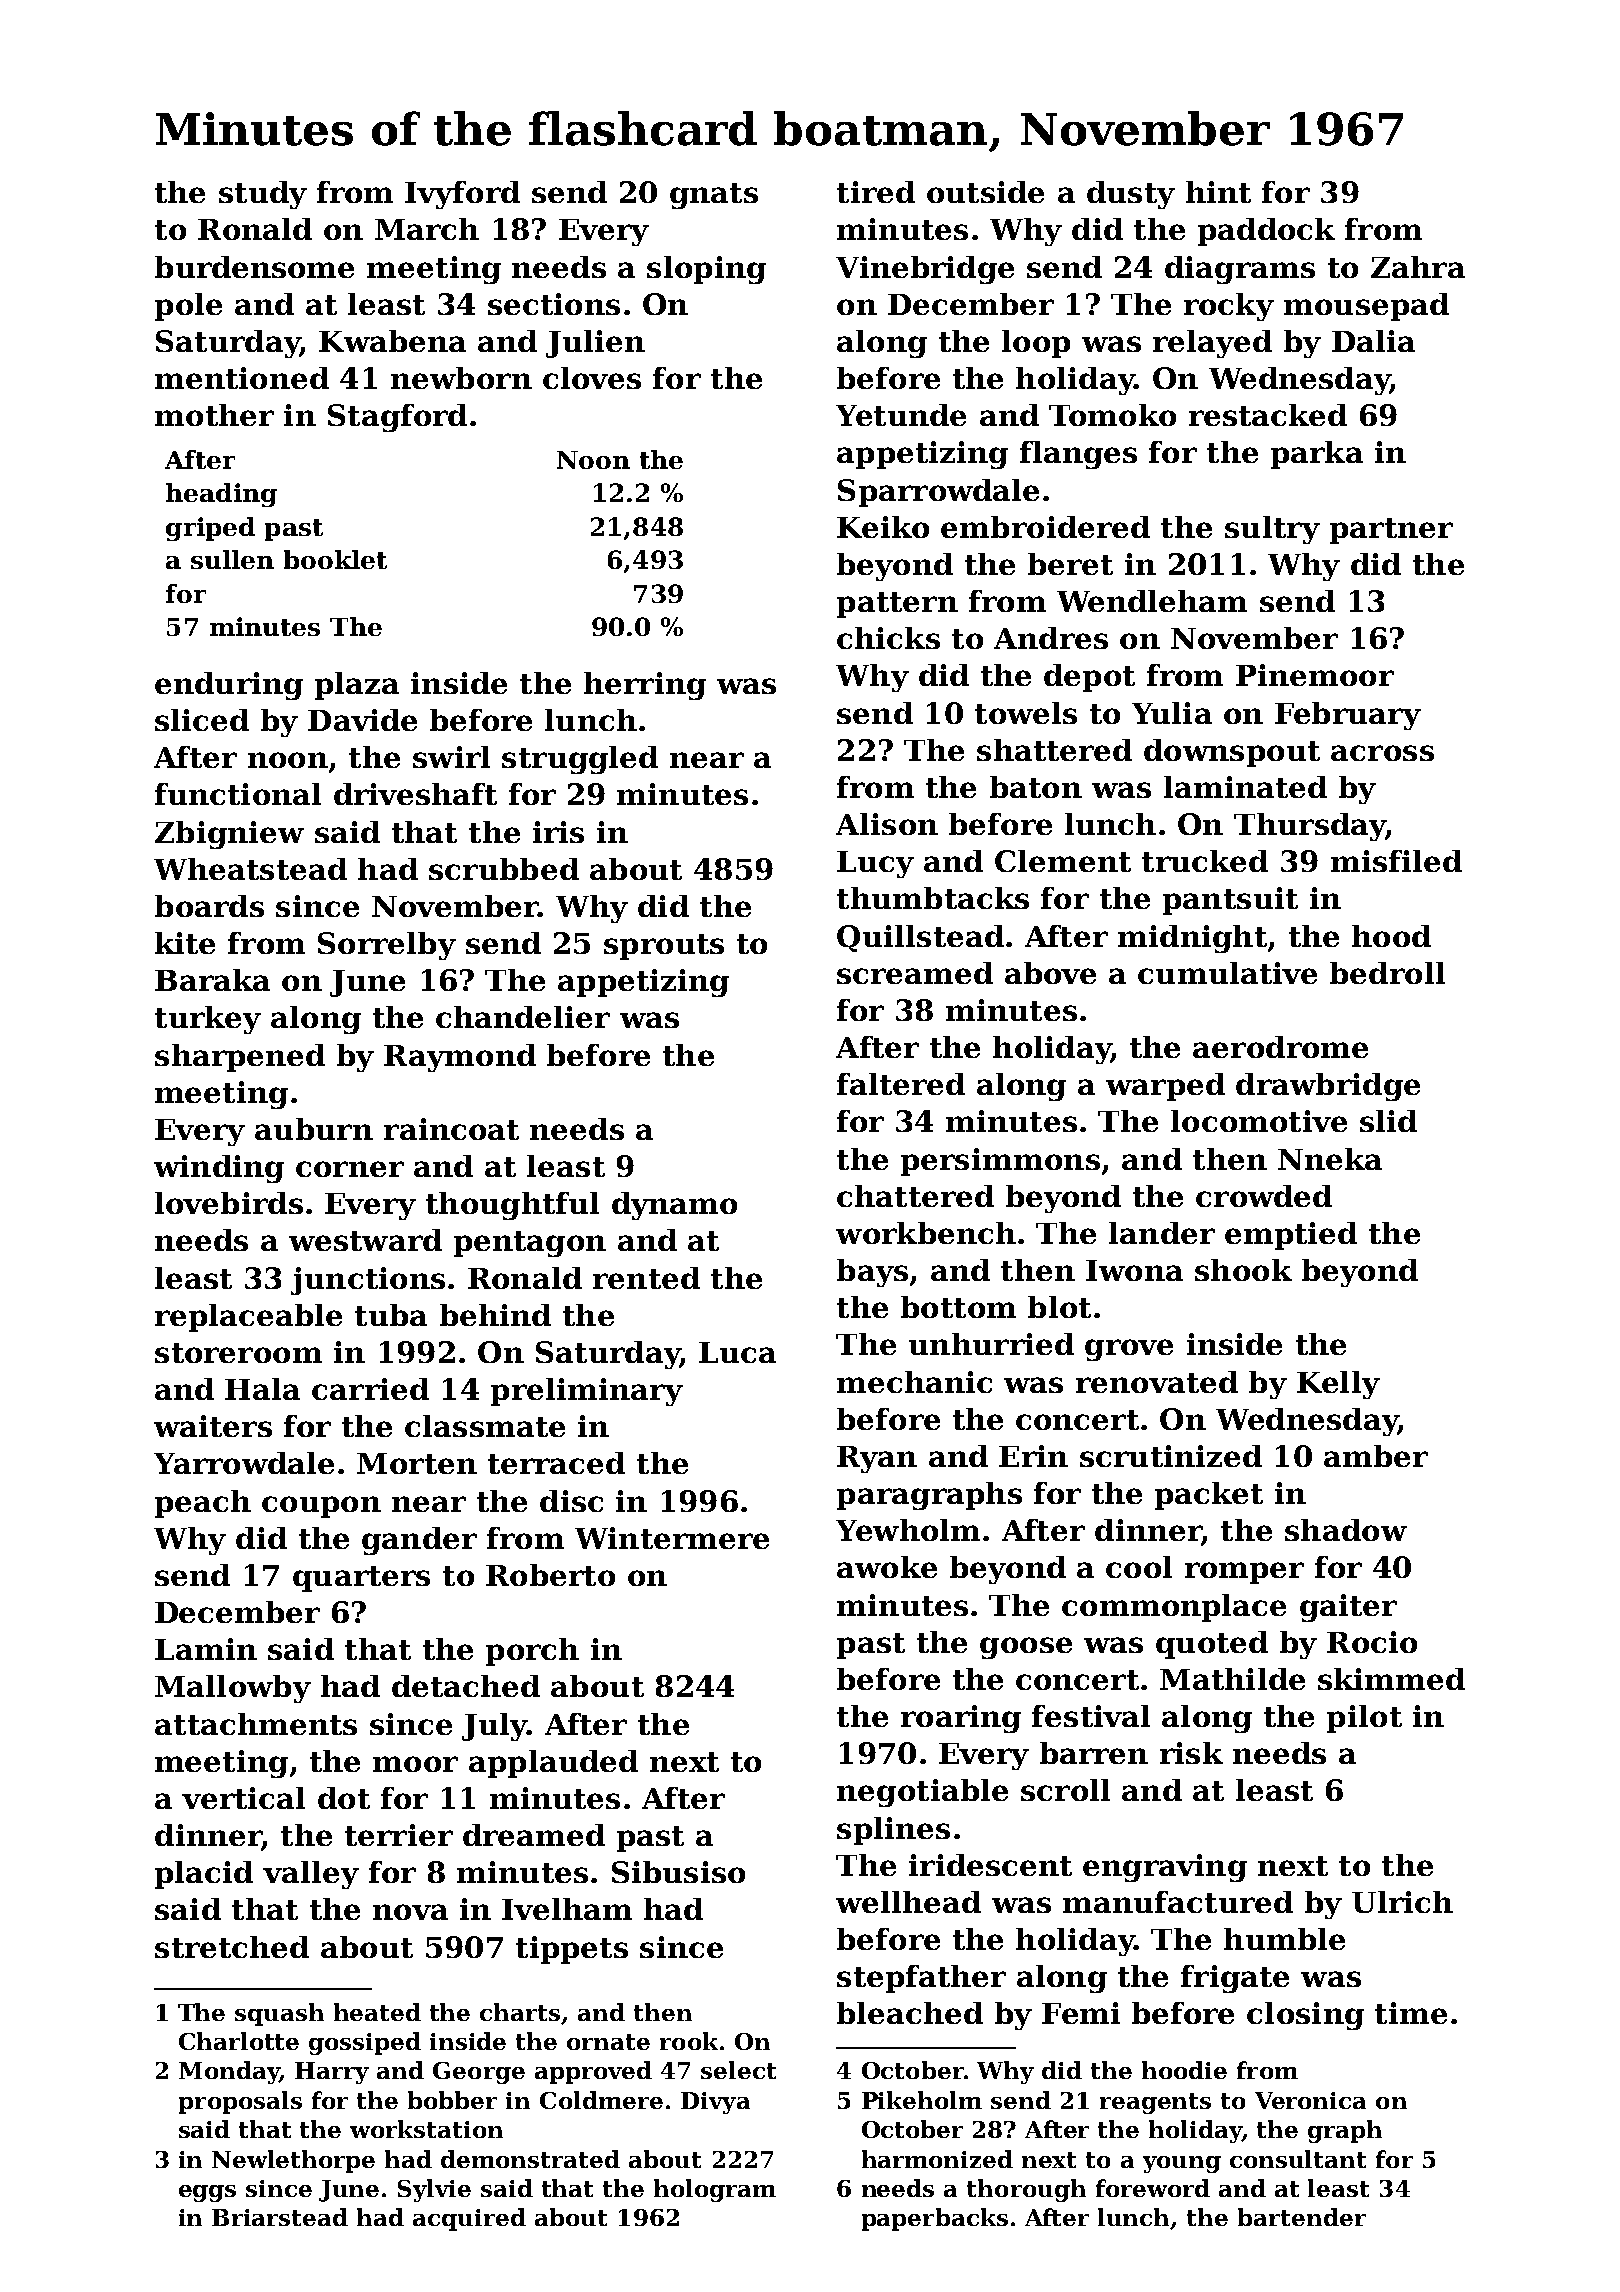 The image size is (1620, 2292). What do you see at coordinates (203, 1504) in the document?
I see `peach` at bounding box center [203, 1504].
